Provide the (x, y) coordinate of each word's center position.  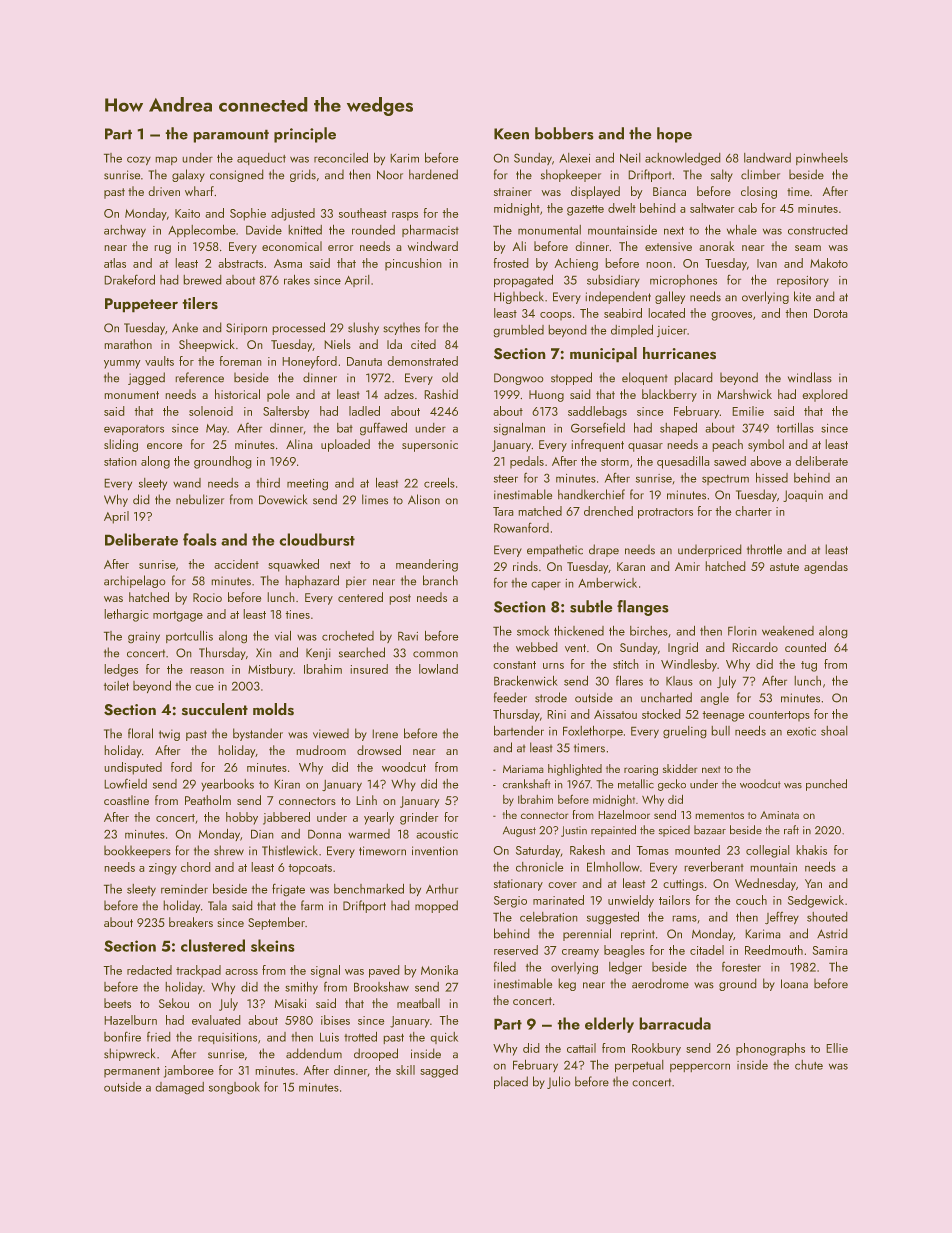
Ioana (794, 984)
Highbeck (519, 297)
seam (808, 248)
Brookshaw (381, 986)
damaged (179, 1088)
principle (305, 135)
